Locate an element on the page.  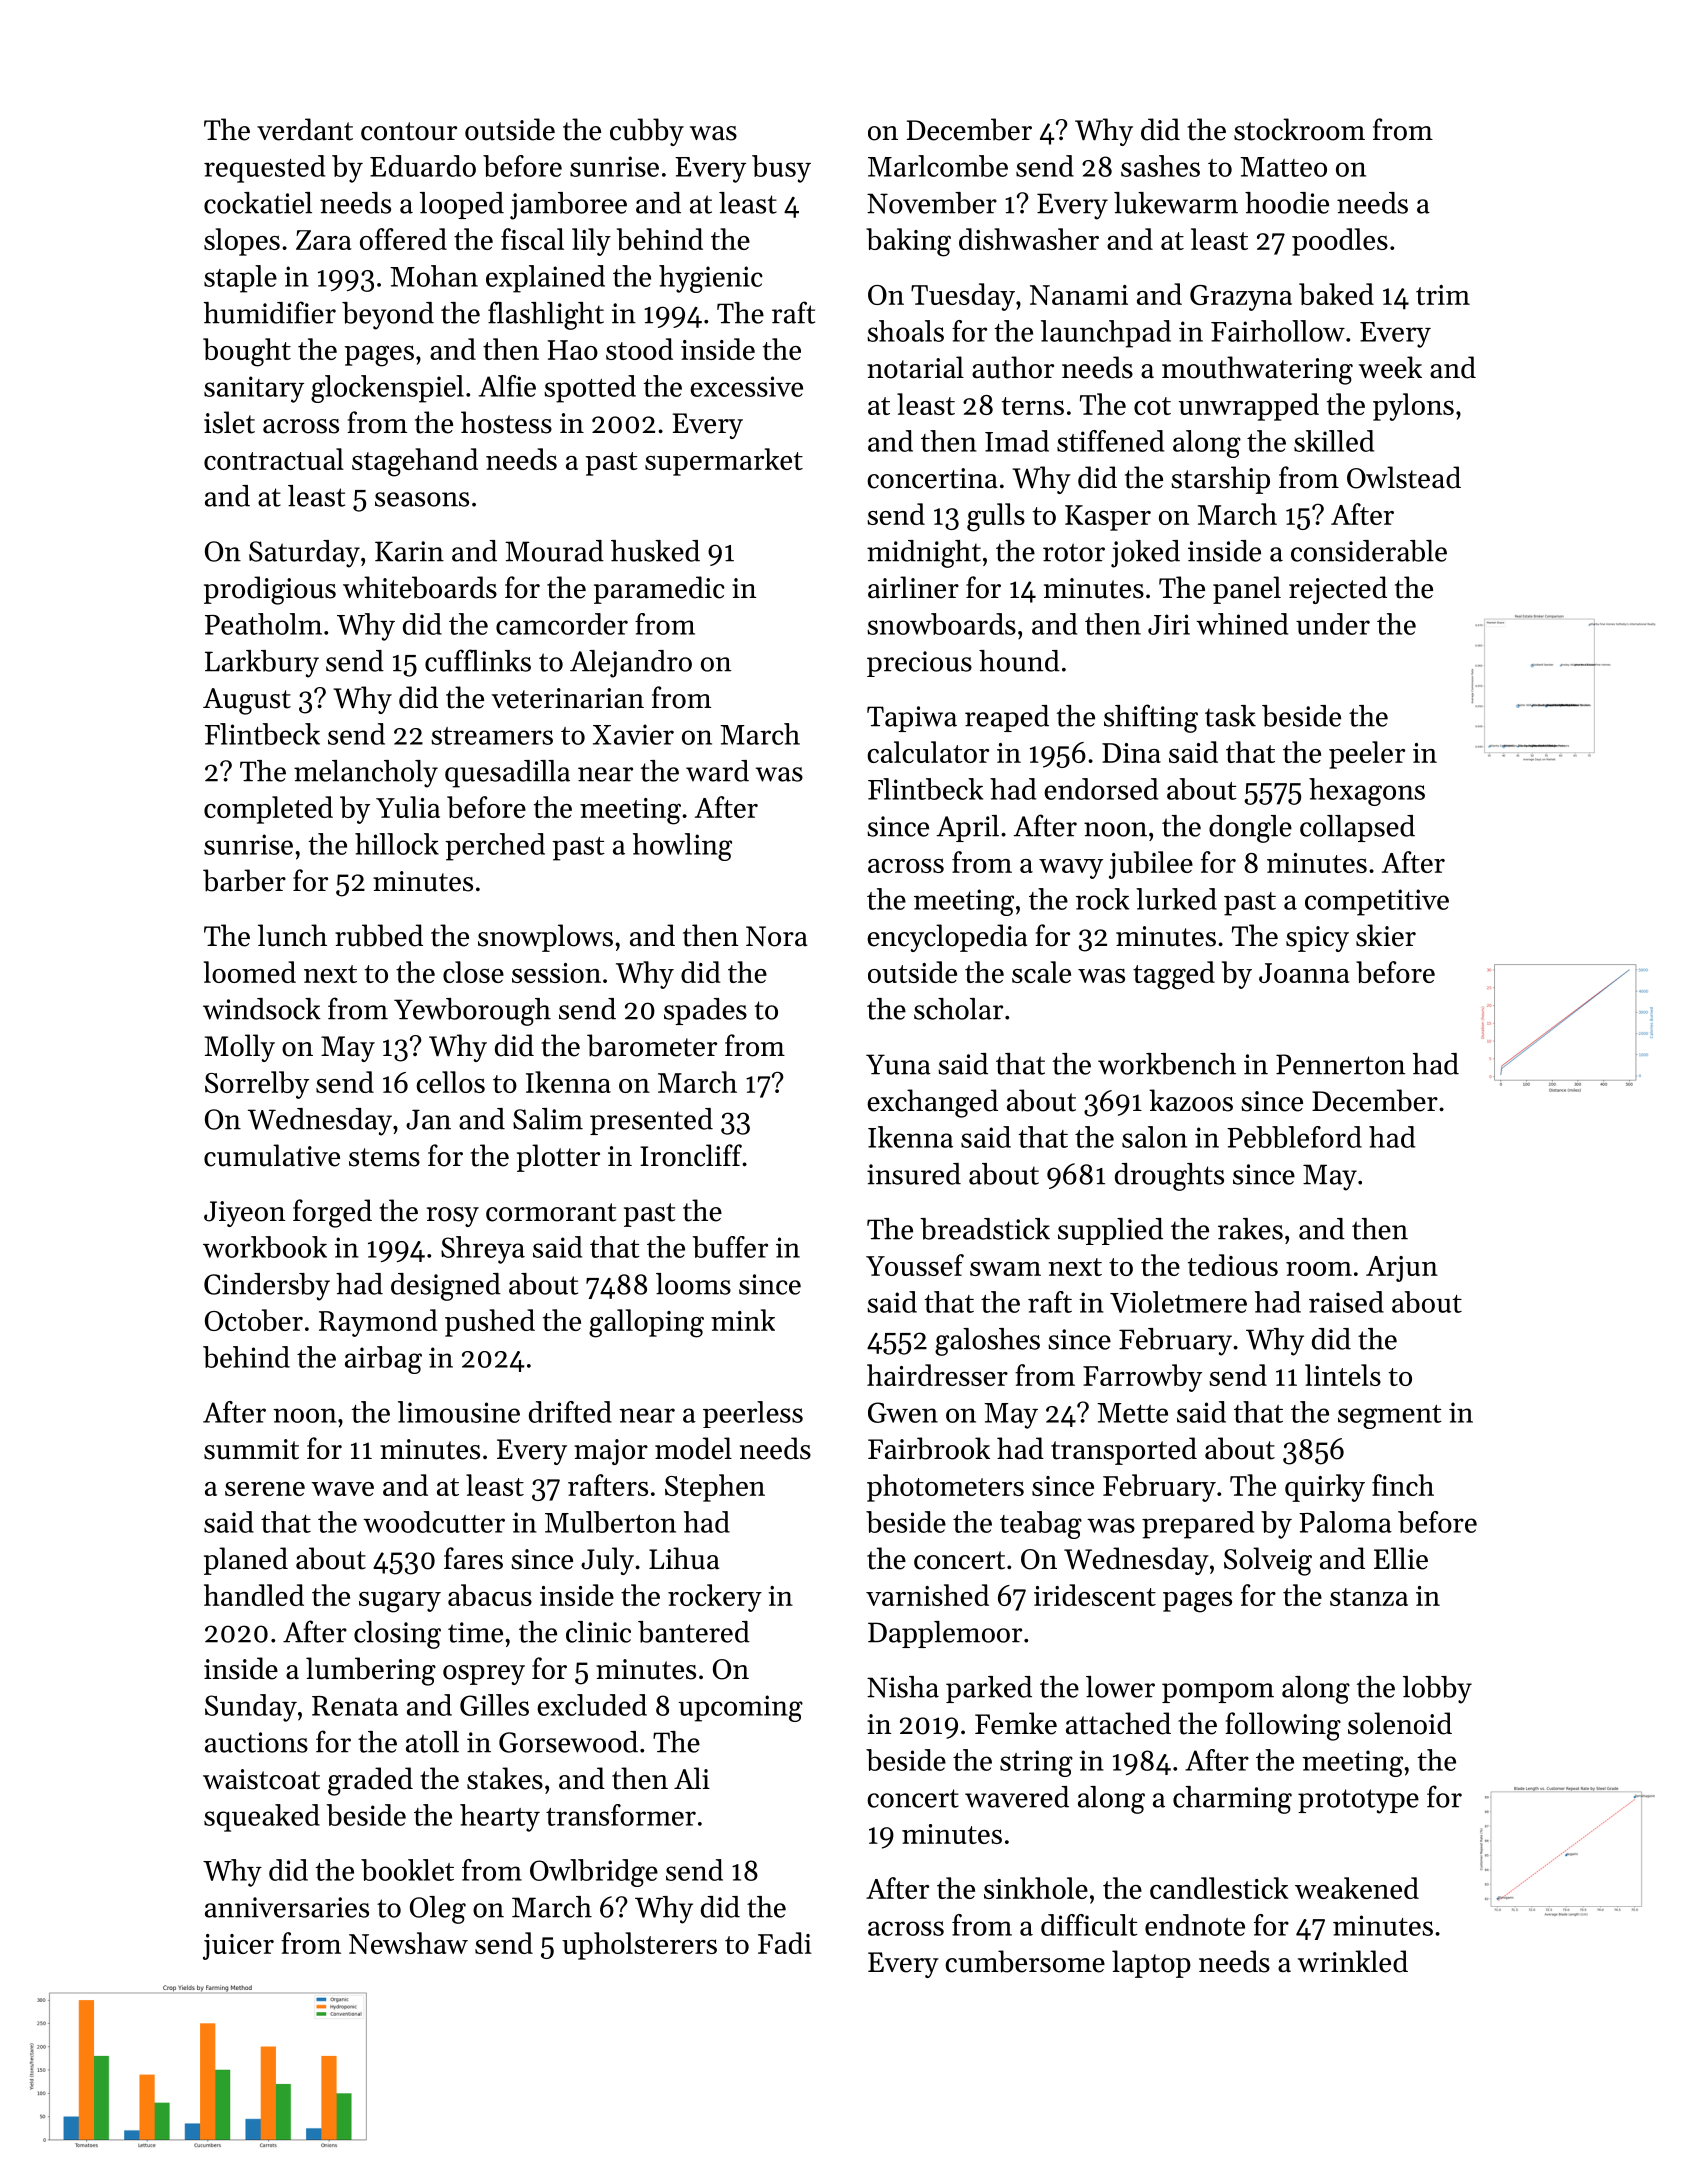
Sorrelby is located at coordinates (257, 1085).
